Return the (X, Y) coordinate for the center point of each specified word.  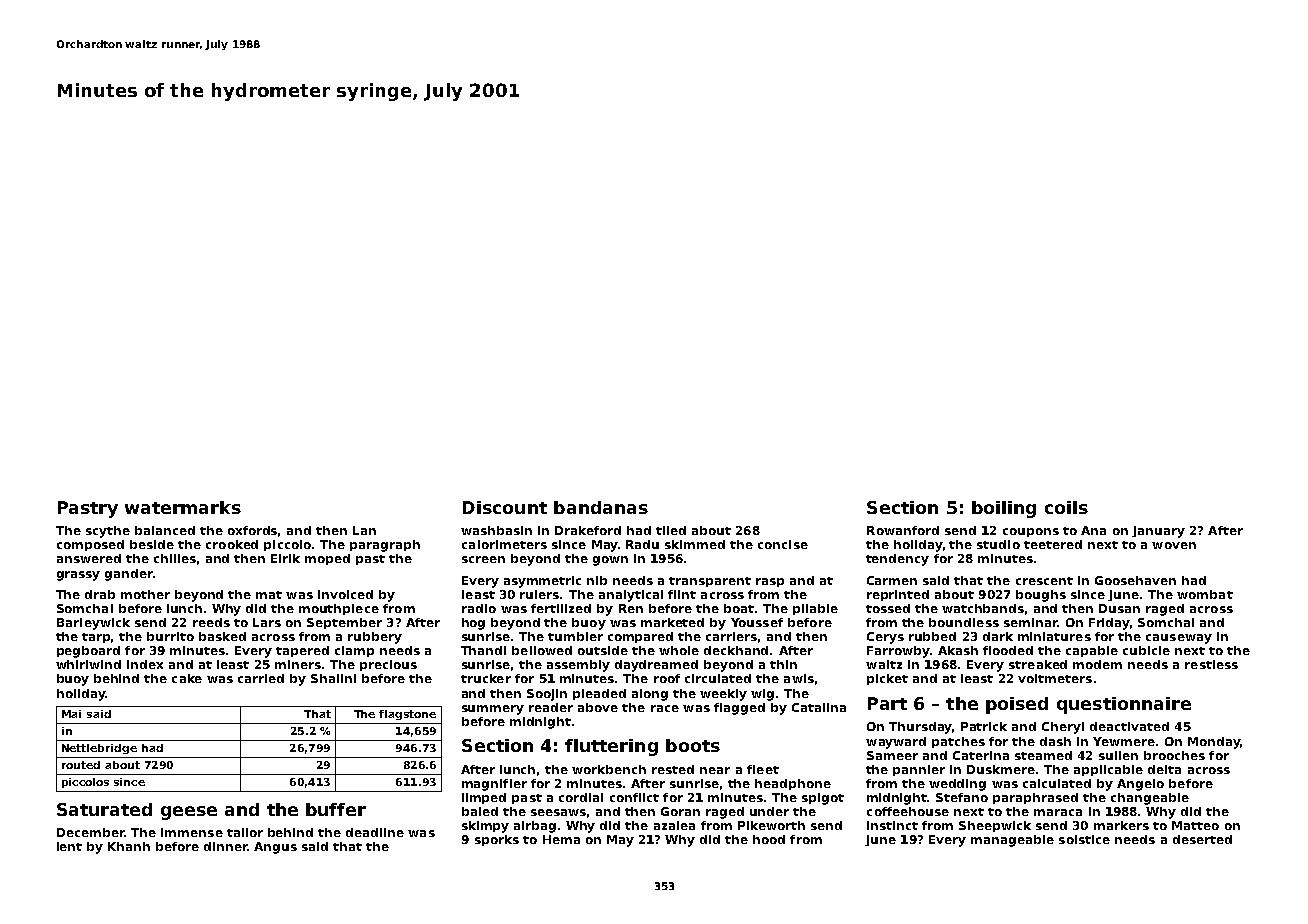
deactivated (1129, 726)
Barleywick (93, 624)
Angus (275, 848)
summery (493, 710)
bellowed (542, 650)
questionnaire (1124, 705)
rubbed (932, 636)
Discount (505, 507)
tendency (897, 560)
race (665, 708)
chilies (175, 558)
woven (1174, 545)
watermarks (183, 507)
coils (1066, 507)
